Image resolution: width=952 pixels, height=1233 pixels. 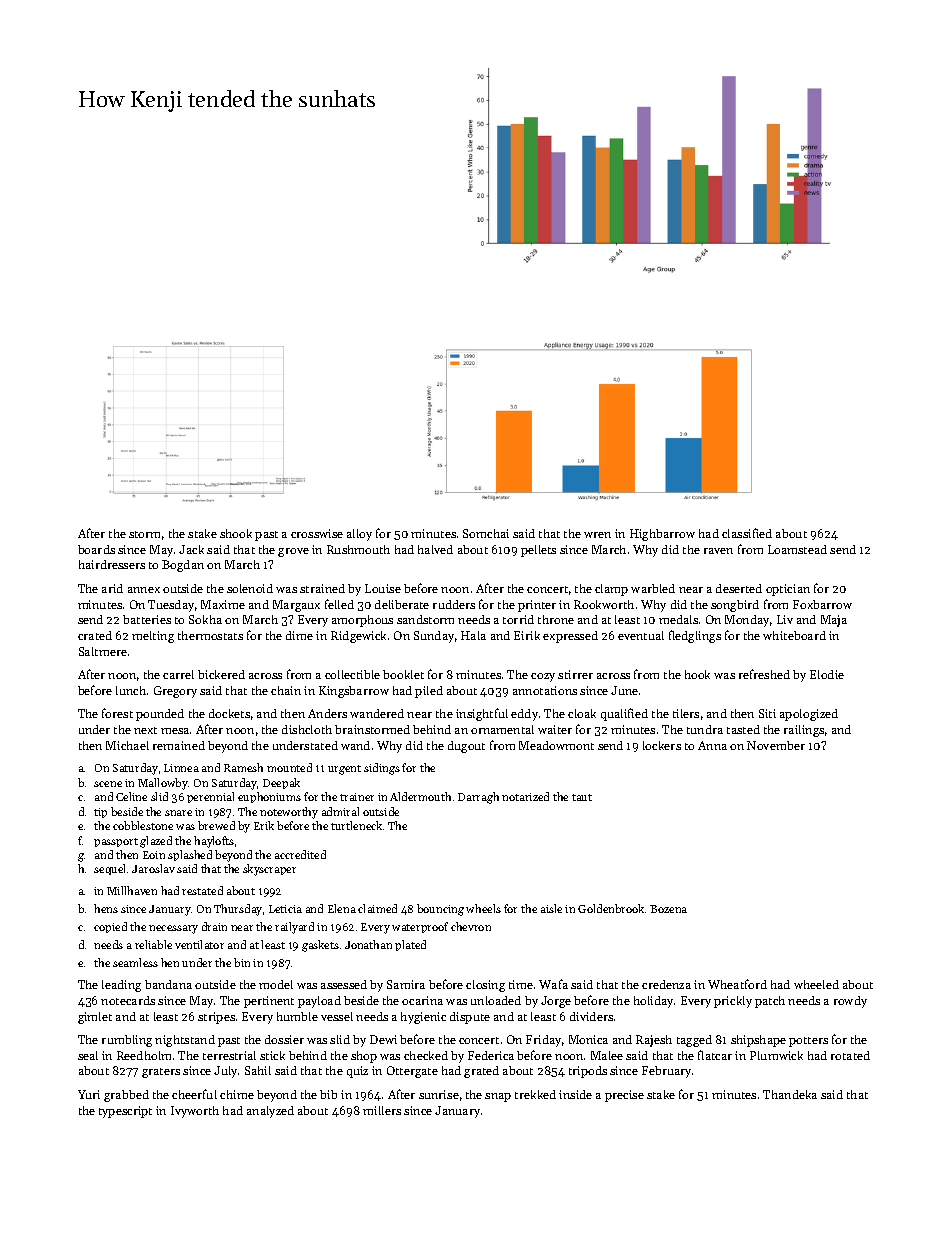 I want to click on closing, so click(x=485, y=986).
